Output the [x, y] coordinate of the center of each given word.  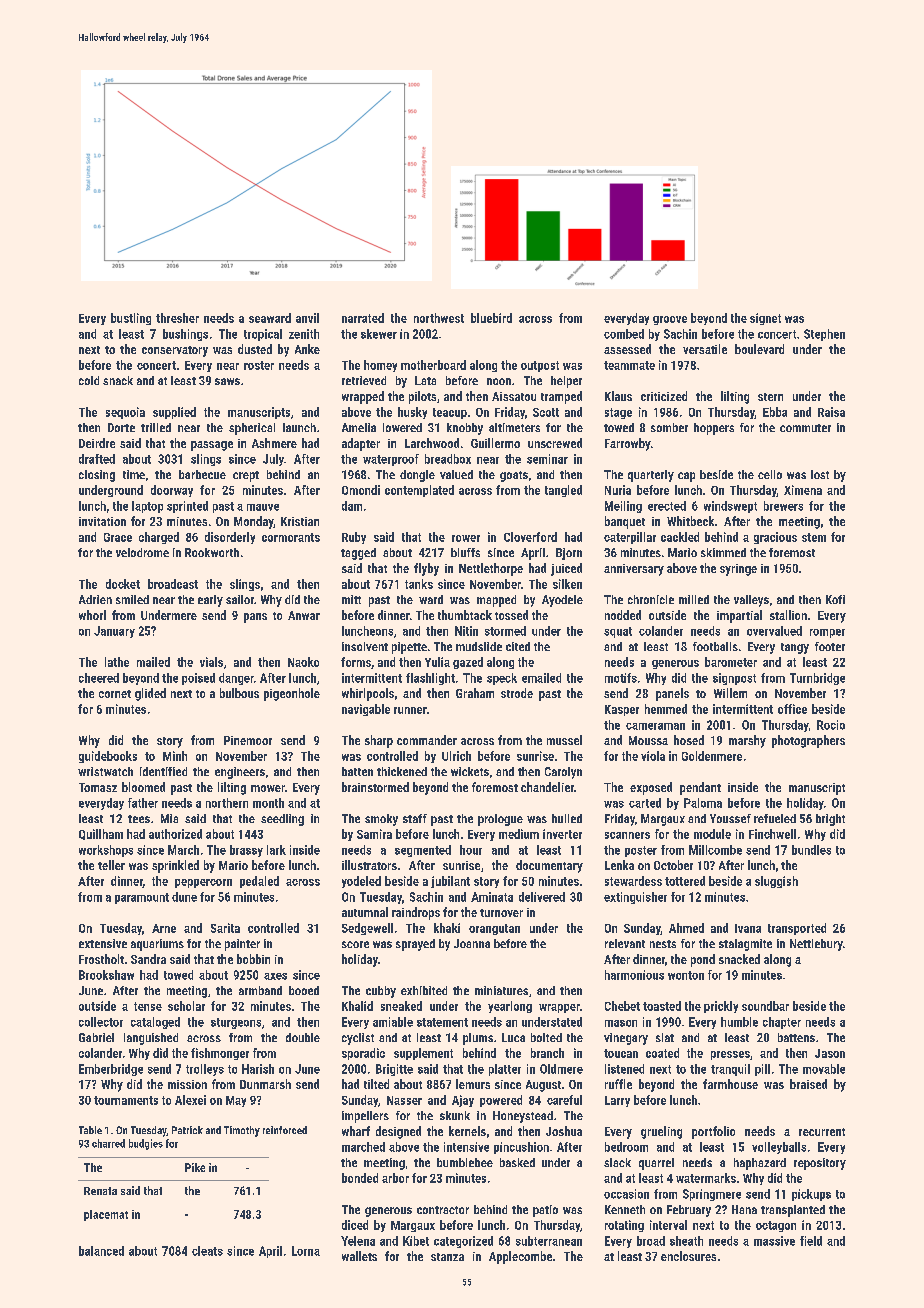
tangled [563, 491]
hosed [689, 740]
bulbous [239, 693]
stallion [788, 615]
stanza [447, 1257]
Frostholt [101, 959]
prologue [500, 820]
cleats [207, 1251]
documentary [549, 866]
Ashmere [274, 443]
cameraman [655, 726]
